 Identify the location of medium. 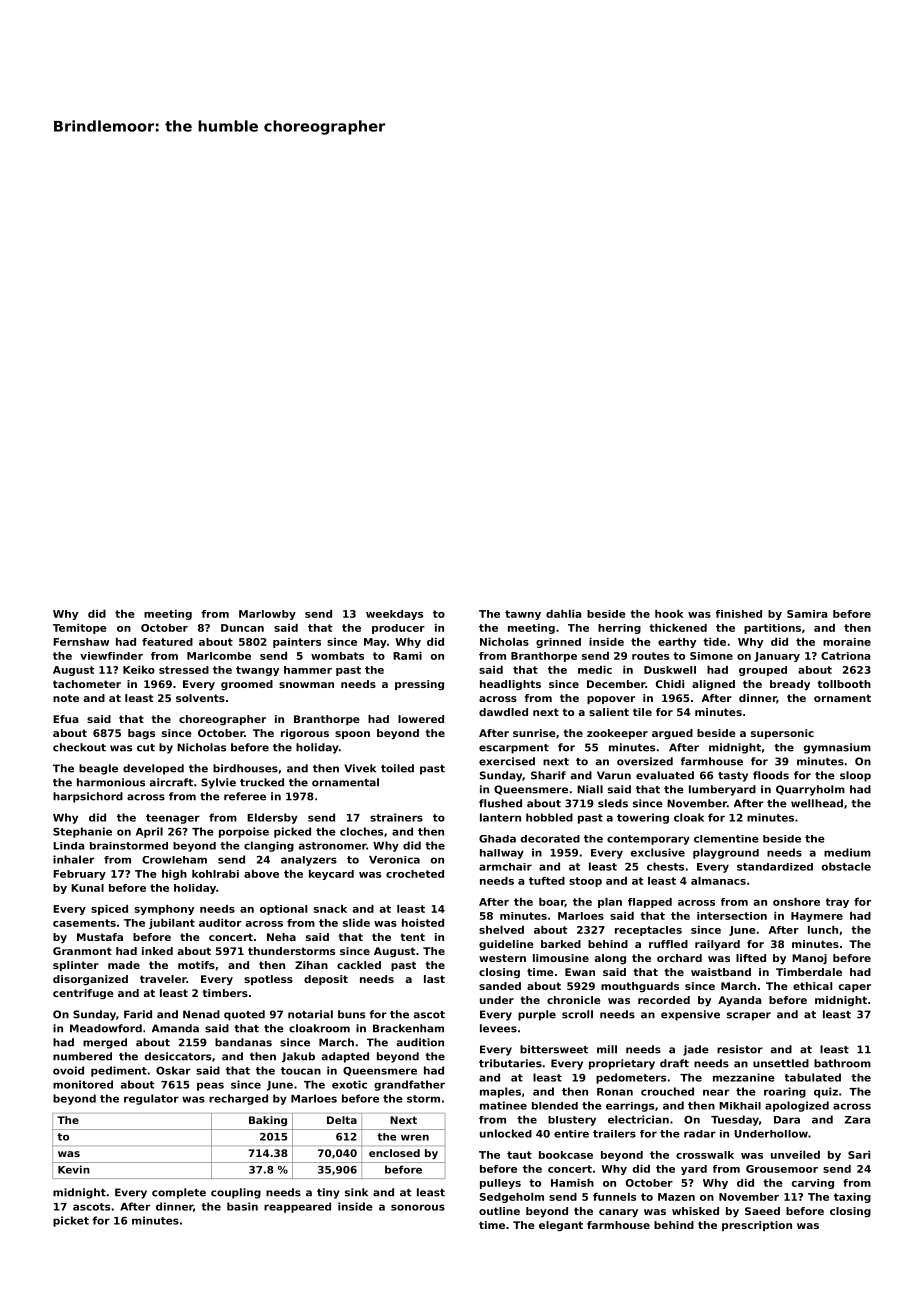
(847, 852).
